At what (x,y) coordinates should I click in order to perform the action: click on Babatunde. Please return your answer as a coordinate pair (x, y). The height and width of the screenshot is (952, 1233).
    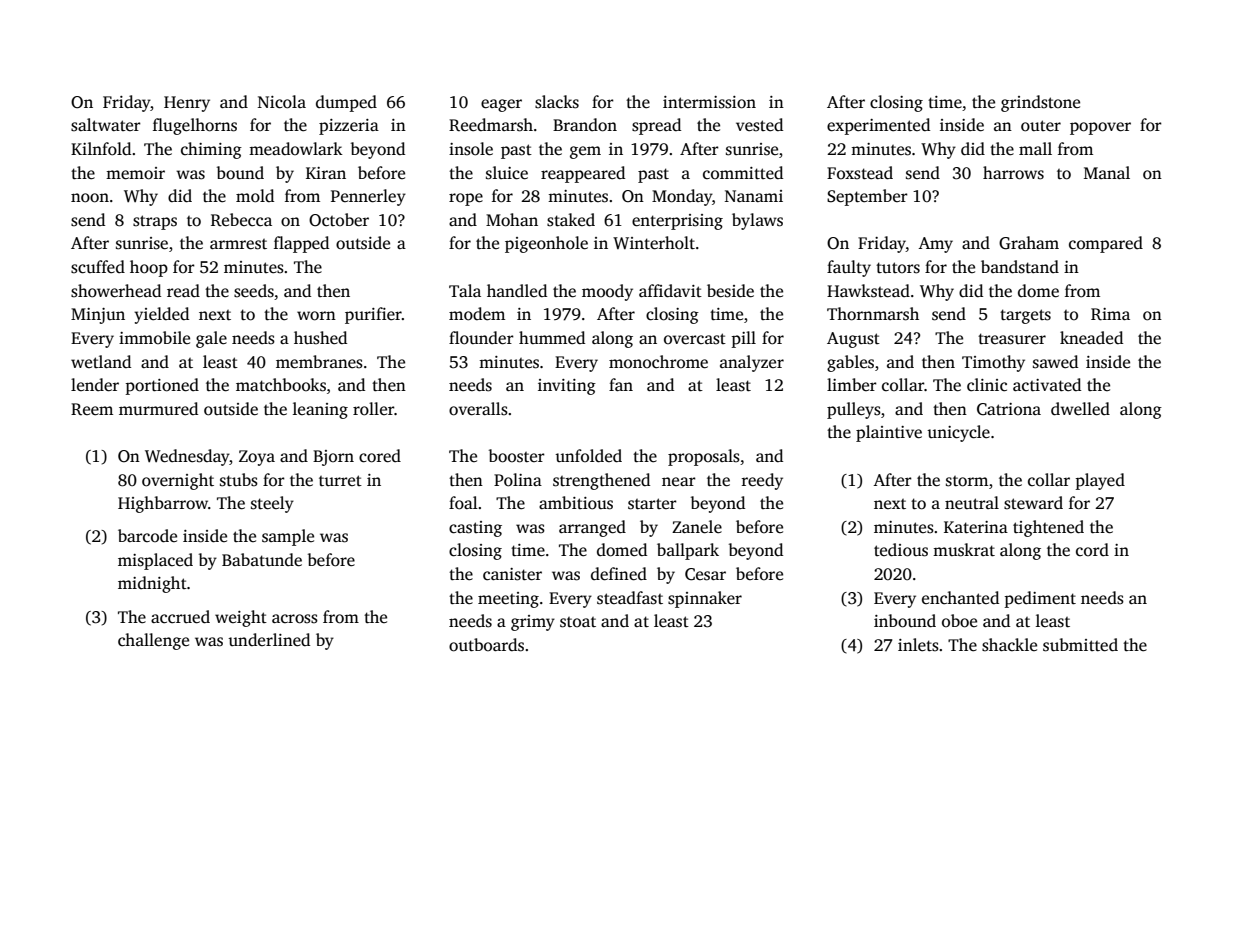
    Looking at the image, I should click on (262, 560).
